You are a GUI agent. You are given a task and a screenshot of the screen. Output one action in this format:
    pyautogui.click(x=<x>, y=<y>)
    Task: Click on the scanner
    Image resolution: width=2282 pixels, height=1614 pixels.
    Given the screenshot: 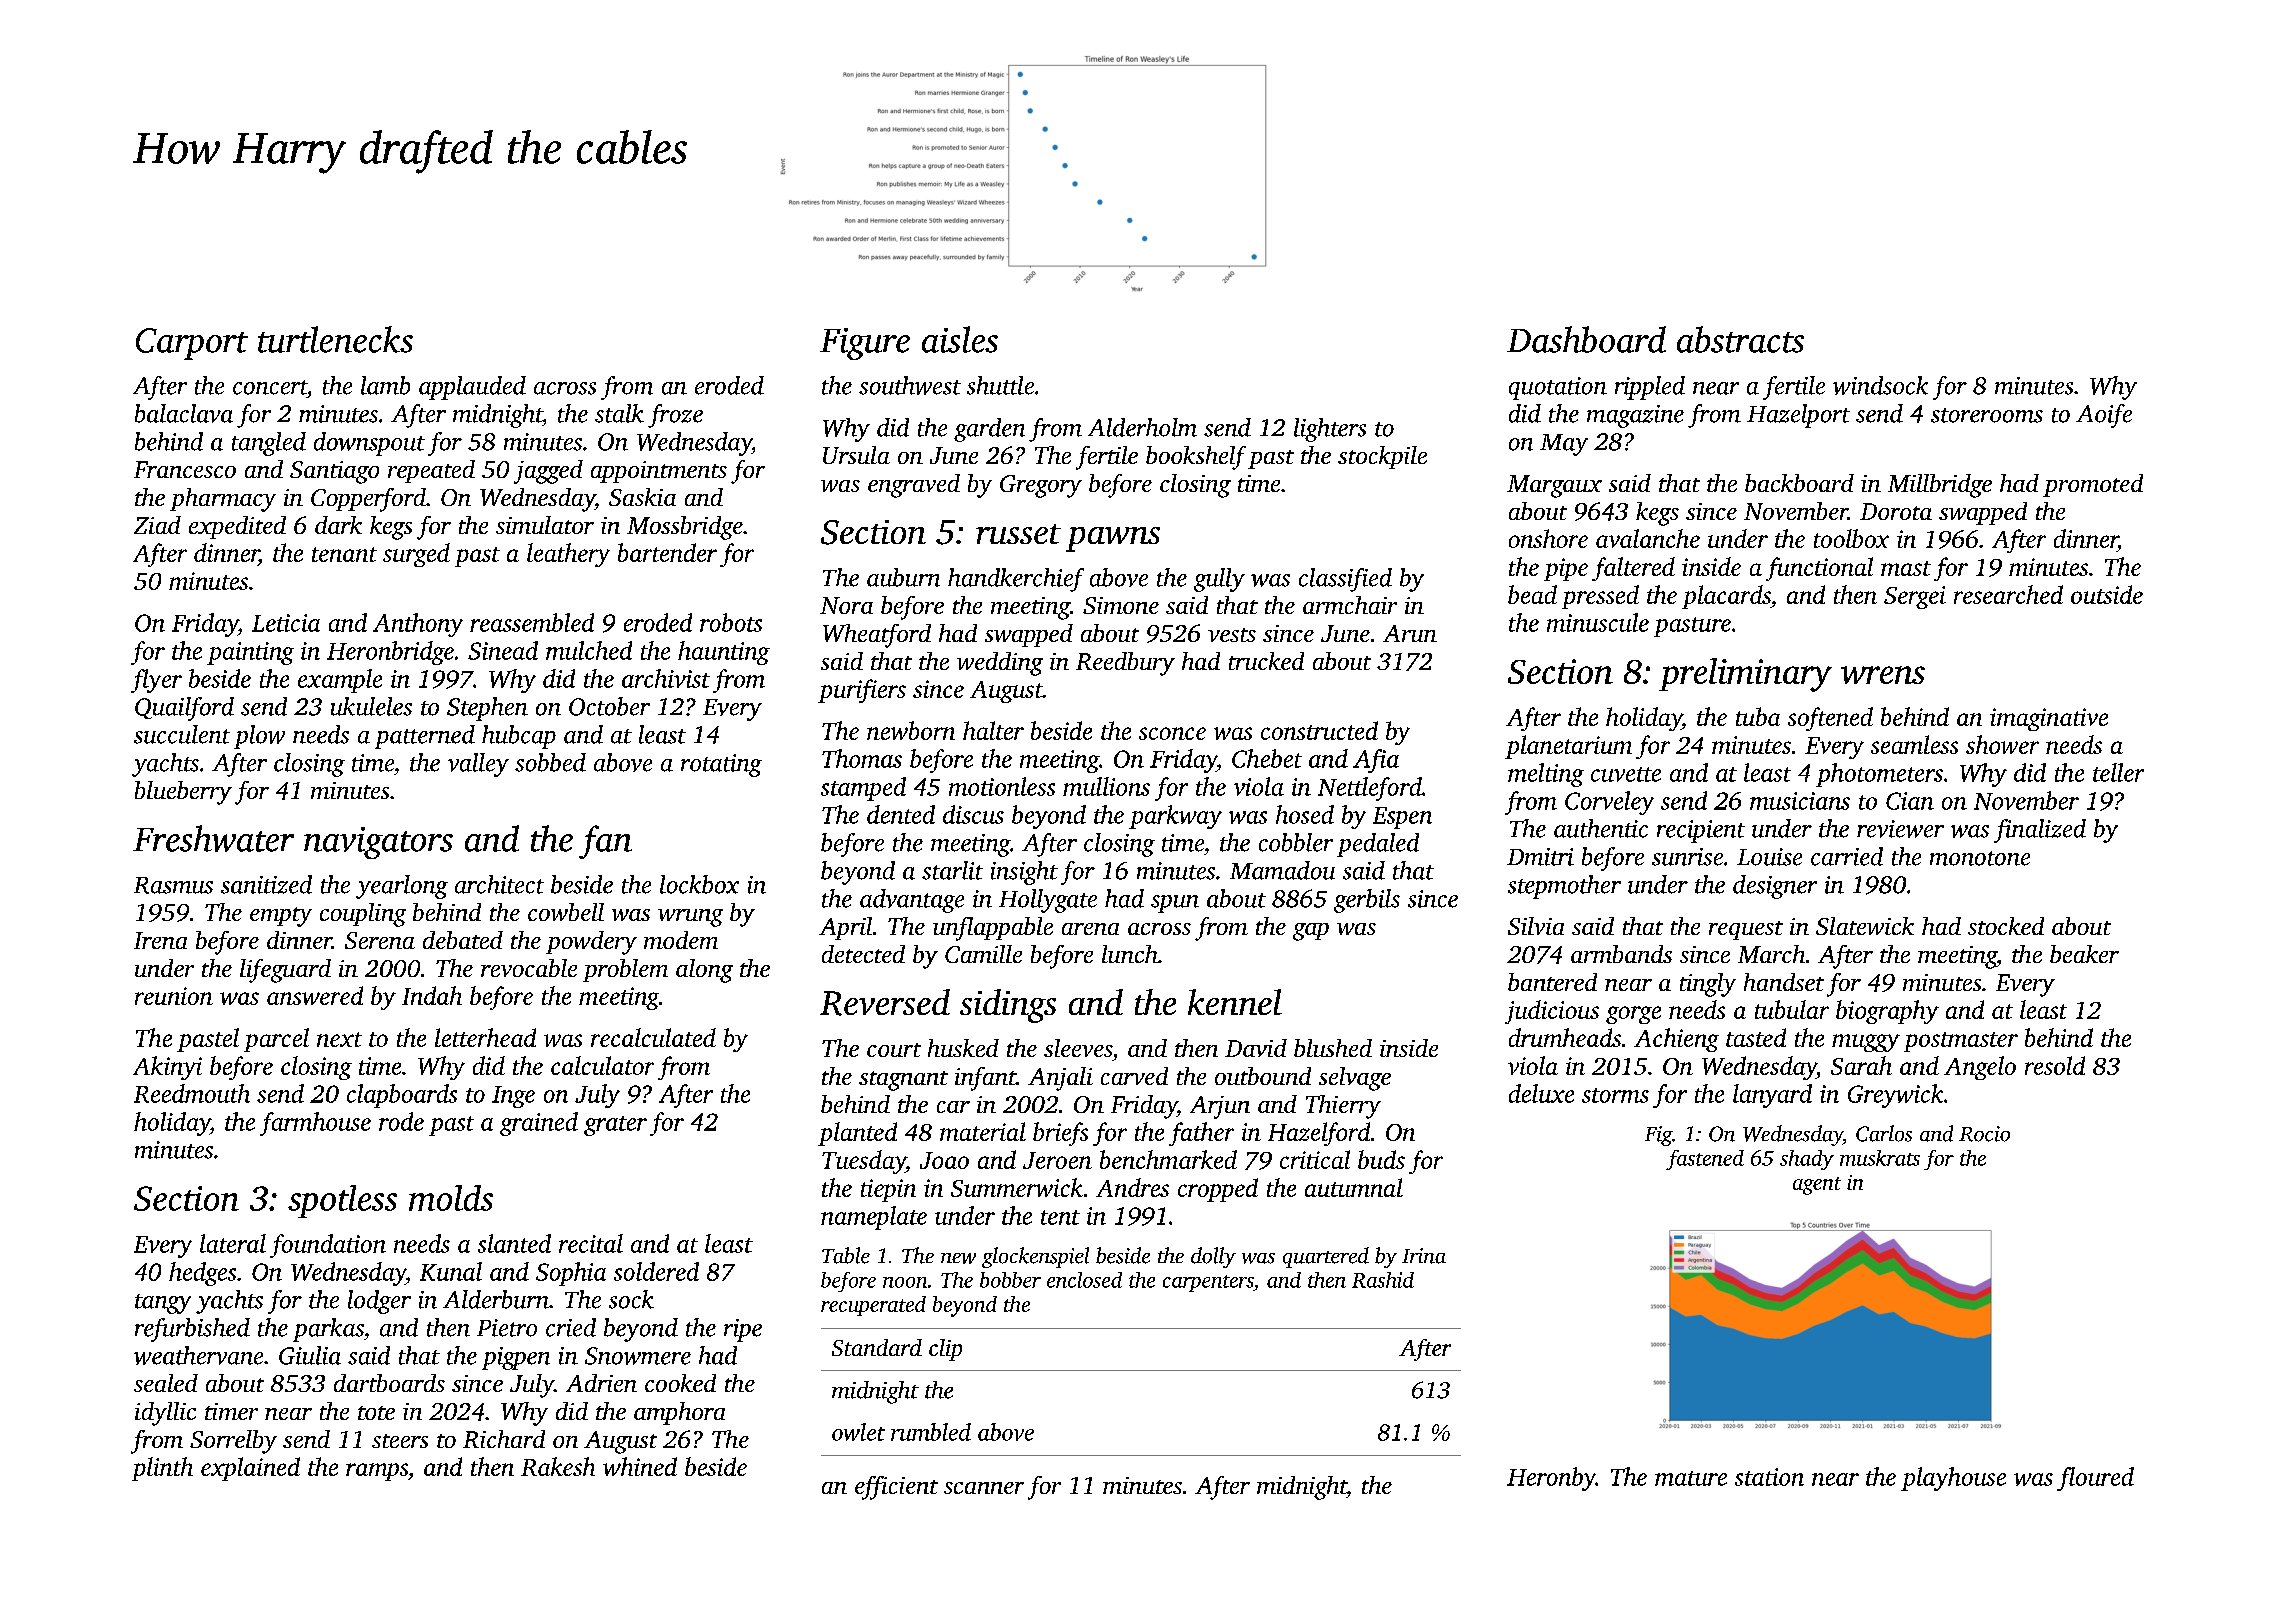 What is the action you would take?
    pyautogui.click(x=984, y=1488)
